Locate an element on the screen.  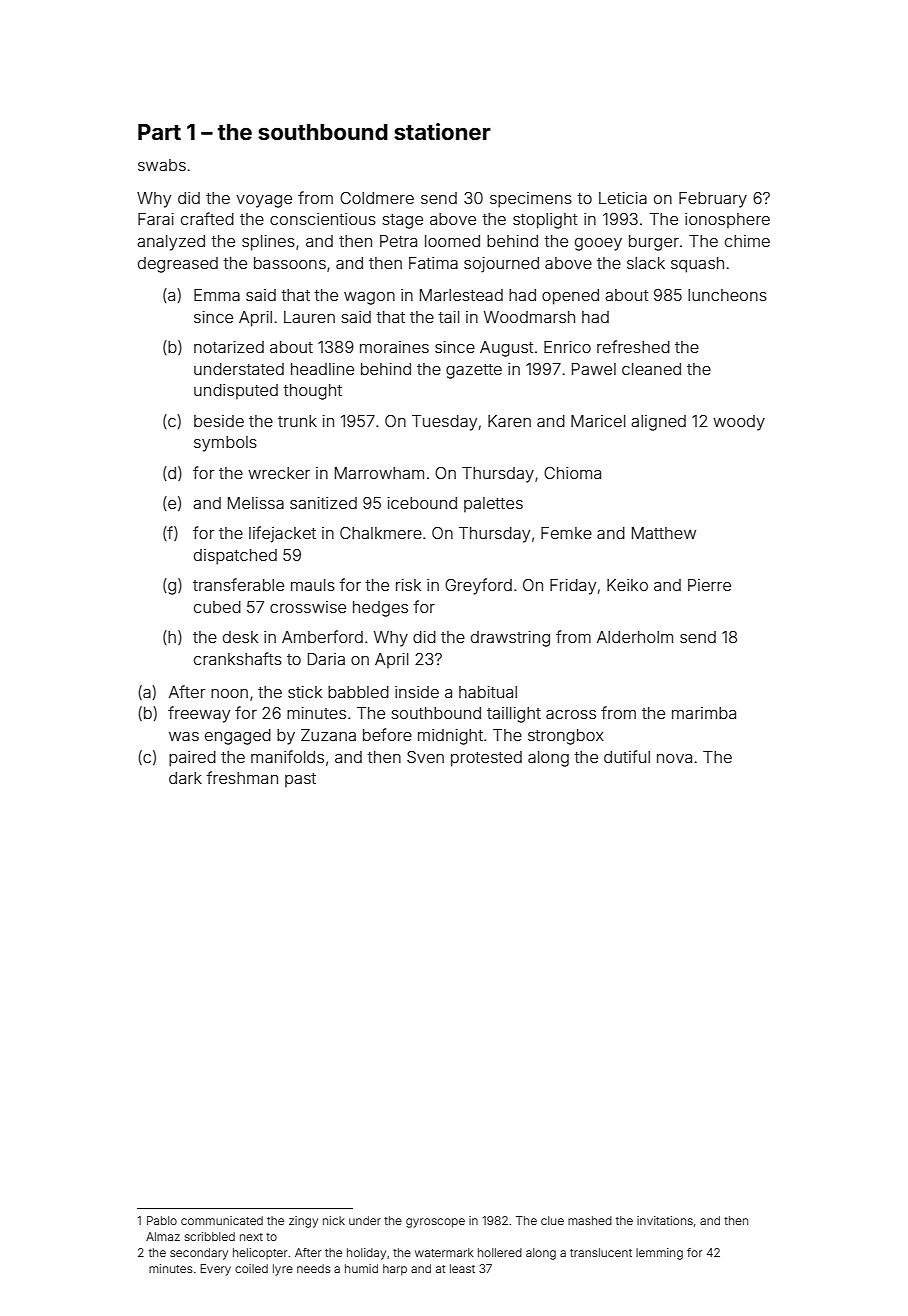
Part is located at coordinates (159, 132).
